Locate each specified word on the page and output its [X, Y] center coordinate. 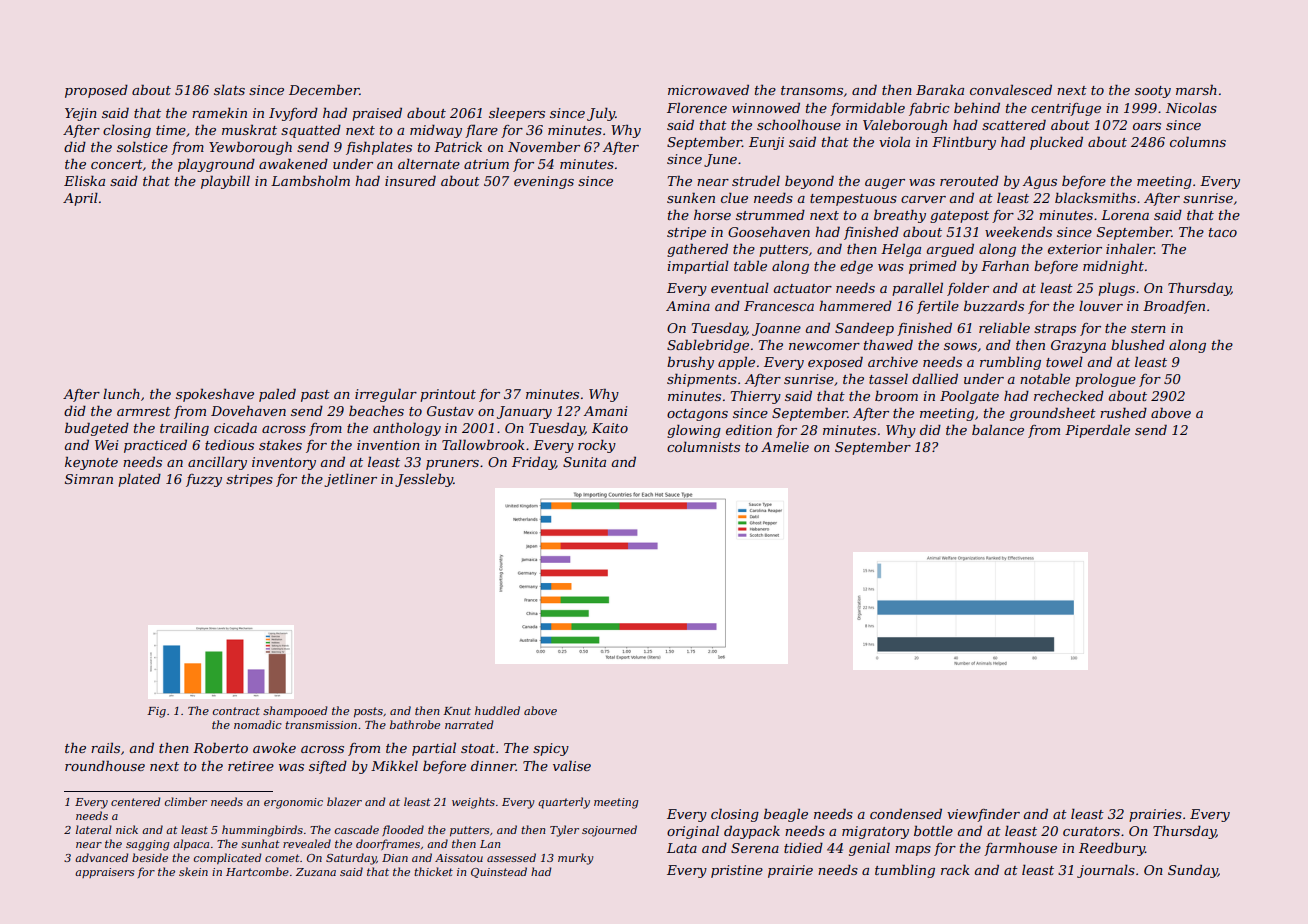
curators [1091, 831]
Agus [1040, 182]
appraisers [104, 873]
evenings [544, 182]
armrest [144, 411]
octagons [697, 415]
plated [139, 480]
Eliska [84, 180]
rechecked [1069, 395]
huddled [497, 710]
